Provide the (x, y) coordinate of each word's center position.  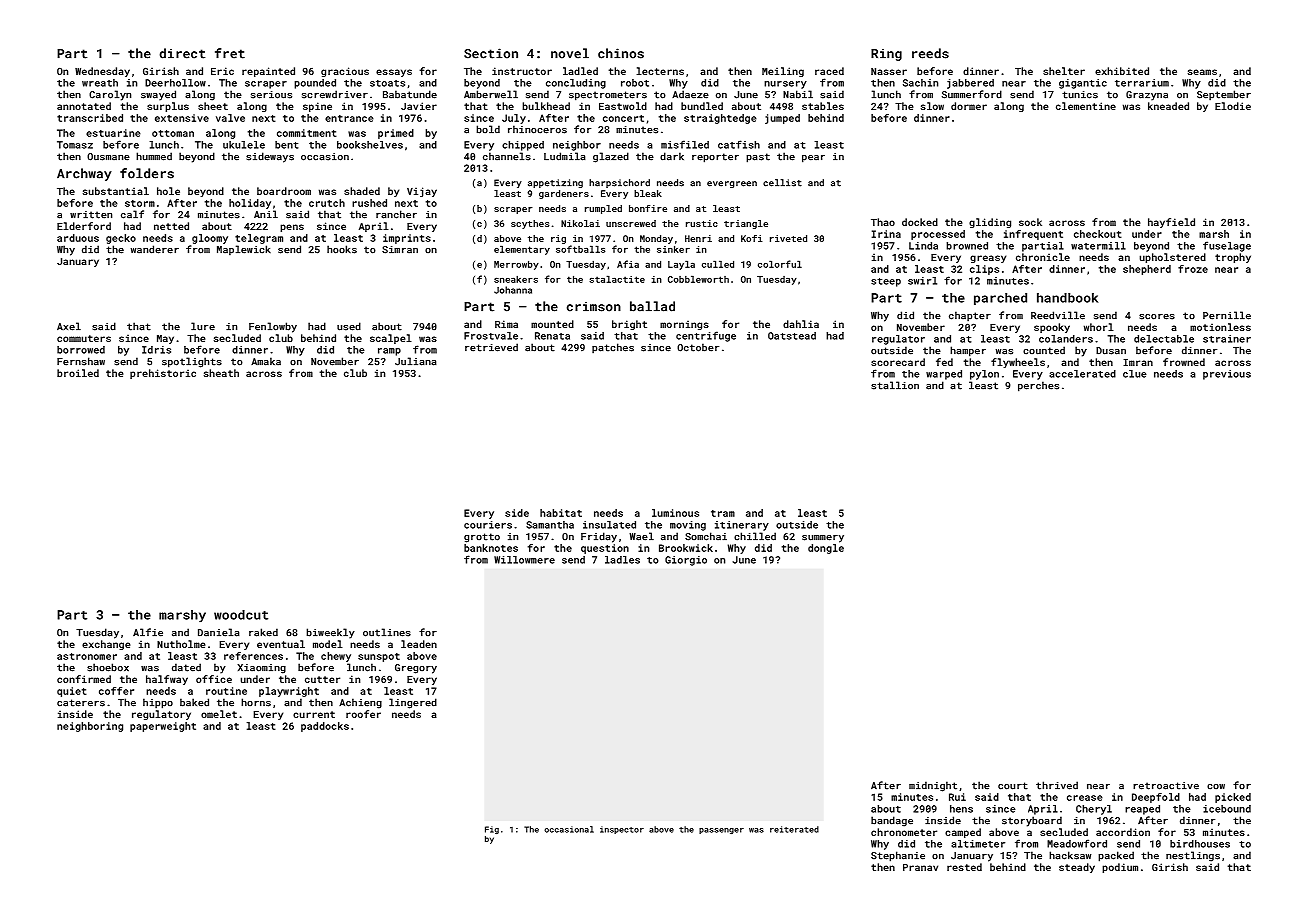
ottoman (173, 133)
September (1224, 95)
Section (491, 53)
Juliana (416, 361)
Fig (492, 830)
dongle (826, 549)
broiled (78, 373)
